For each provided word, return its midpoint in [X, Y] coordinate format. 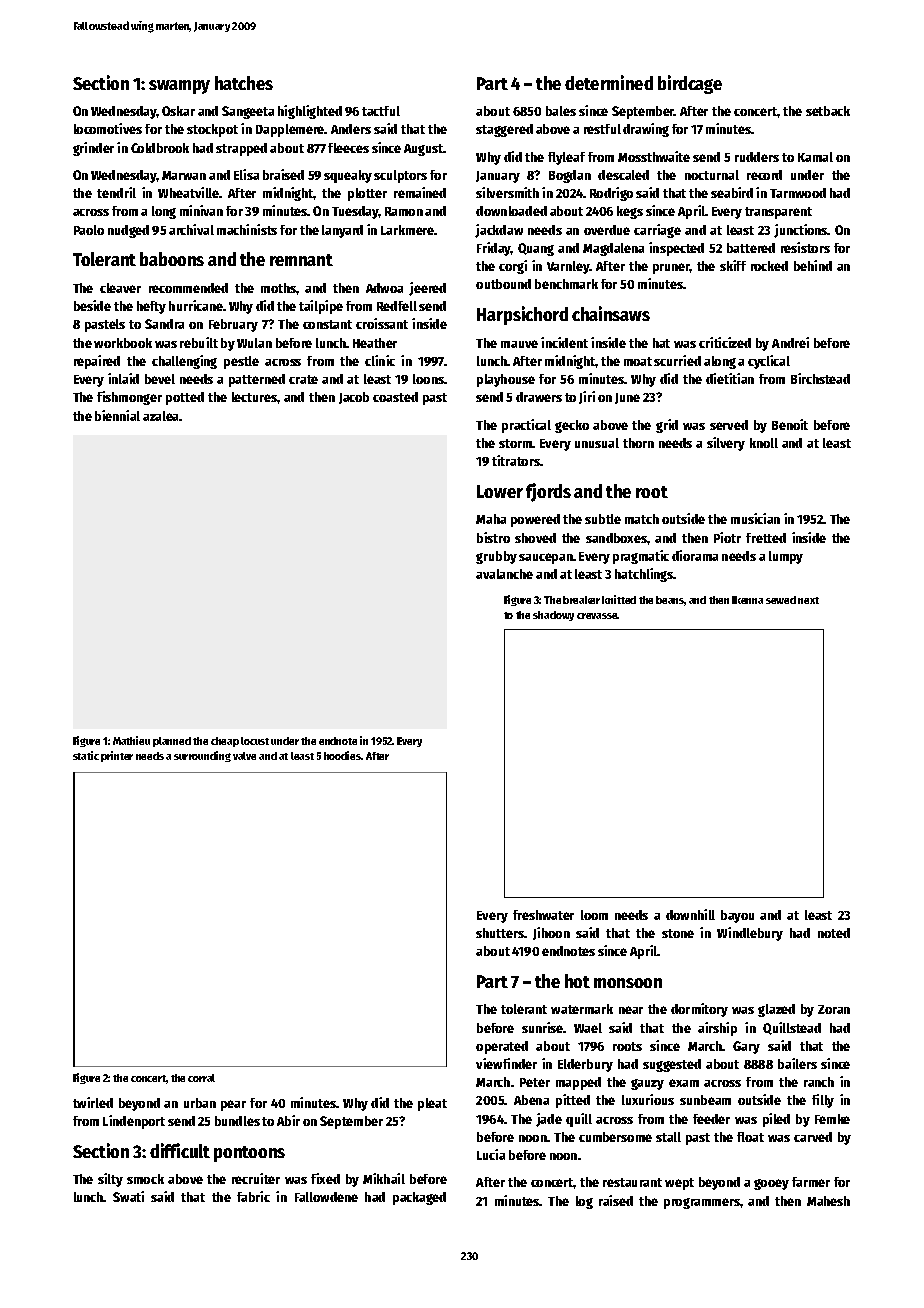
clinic [380, 360]
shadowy [553, 616]
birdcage [690, 84]
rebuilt [199, 342]
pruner [672, 268]
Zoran [834, 1009]
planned [172, 742]
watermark [582, 1009]
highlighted [310, 112]
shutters [500, 933]
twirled [93, 1102]
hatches [244, 83]
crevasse [597, 616]
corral [201, 1078]
